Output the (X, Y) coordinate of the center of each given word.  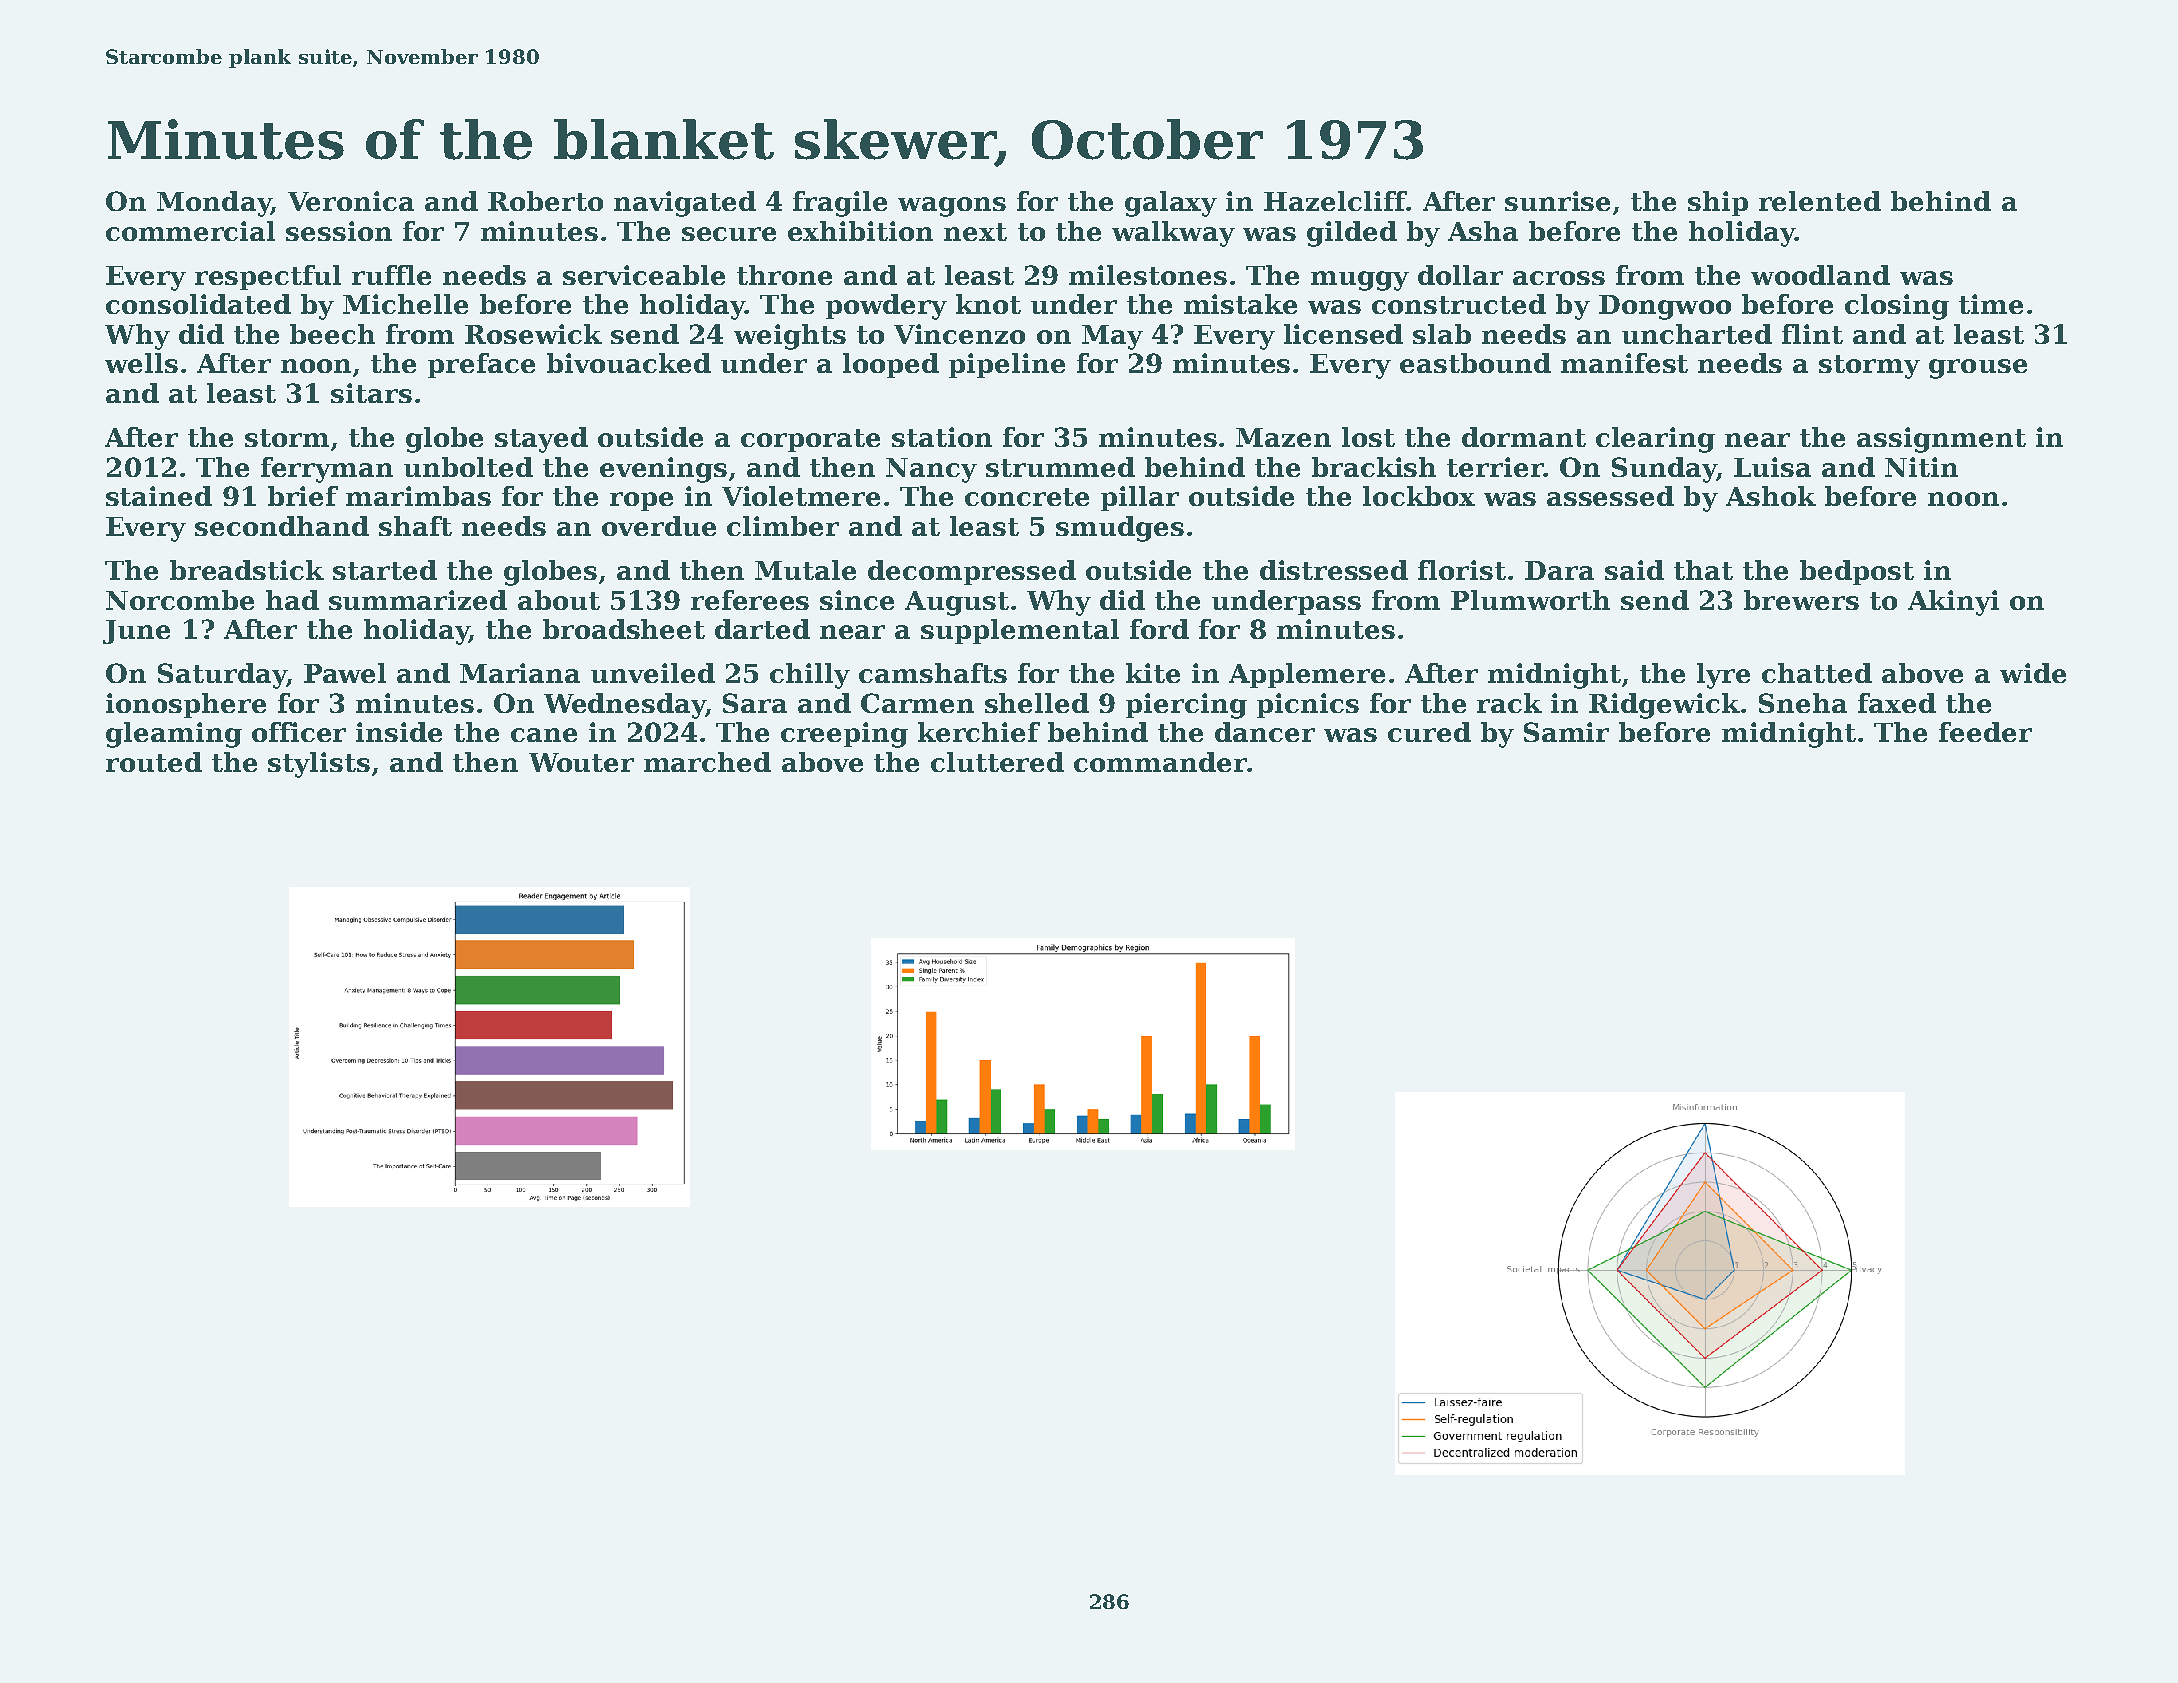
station (942, 437)
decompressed (972, 572)
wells (141, 363)
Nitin (1921, 467)
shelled (1037, 703)
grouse (1978, 369)
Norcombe (180, 600)
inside (399, 732)
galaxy (1171, 204)
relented (1820, 201)
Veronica (351, 201)
